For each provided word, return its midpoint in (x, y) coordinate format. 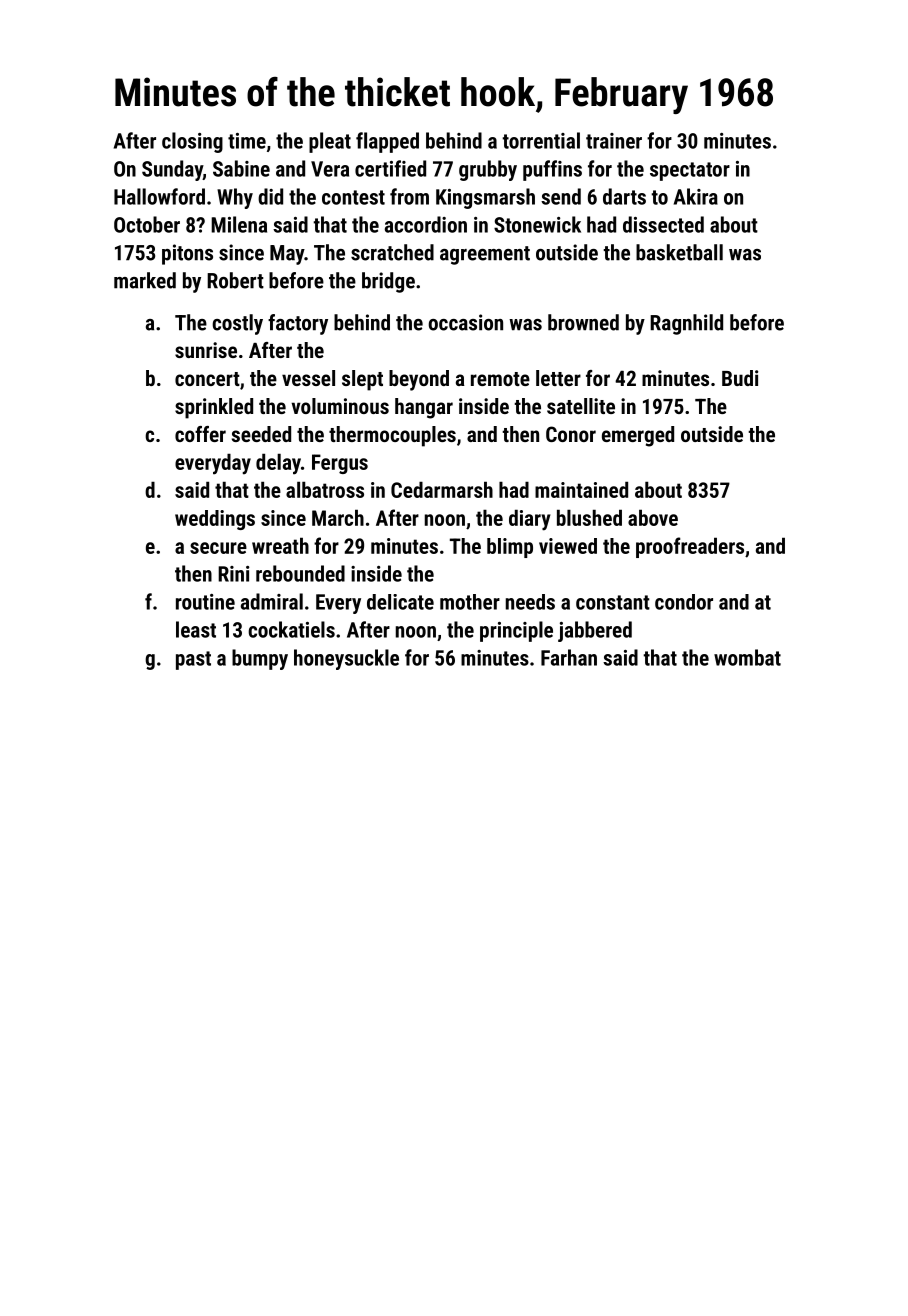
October (147, 224)
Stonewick (537, 224)
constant (613, 602)
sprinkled (214, 408)
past (193, 660)
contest (353, 197)
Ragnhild (686, 324)
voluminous (340, 406)
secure (218, 548)
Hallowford (159, 196)
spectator (690, 171)
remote (500, 379)
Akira (696, 196)
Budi (740, 378)
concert (207, 379)
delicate (400, 602)
